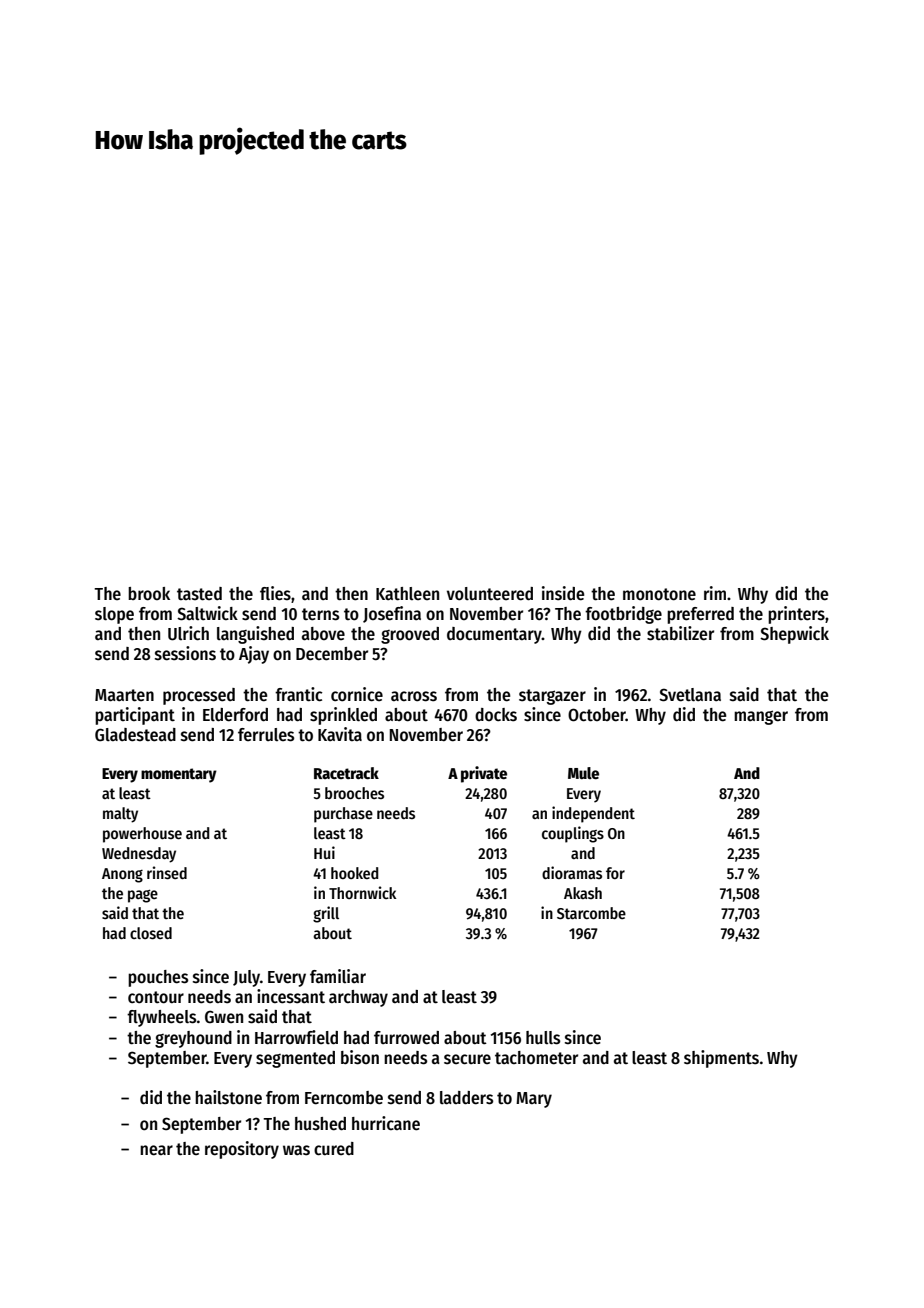 This screenshot has width=924, height=1308. I want to click on volunteered, so click(490, 594).
